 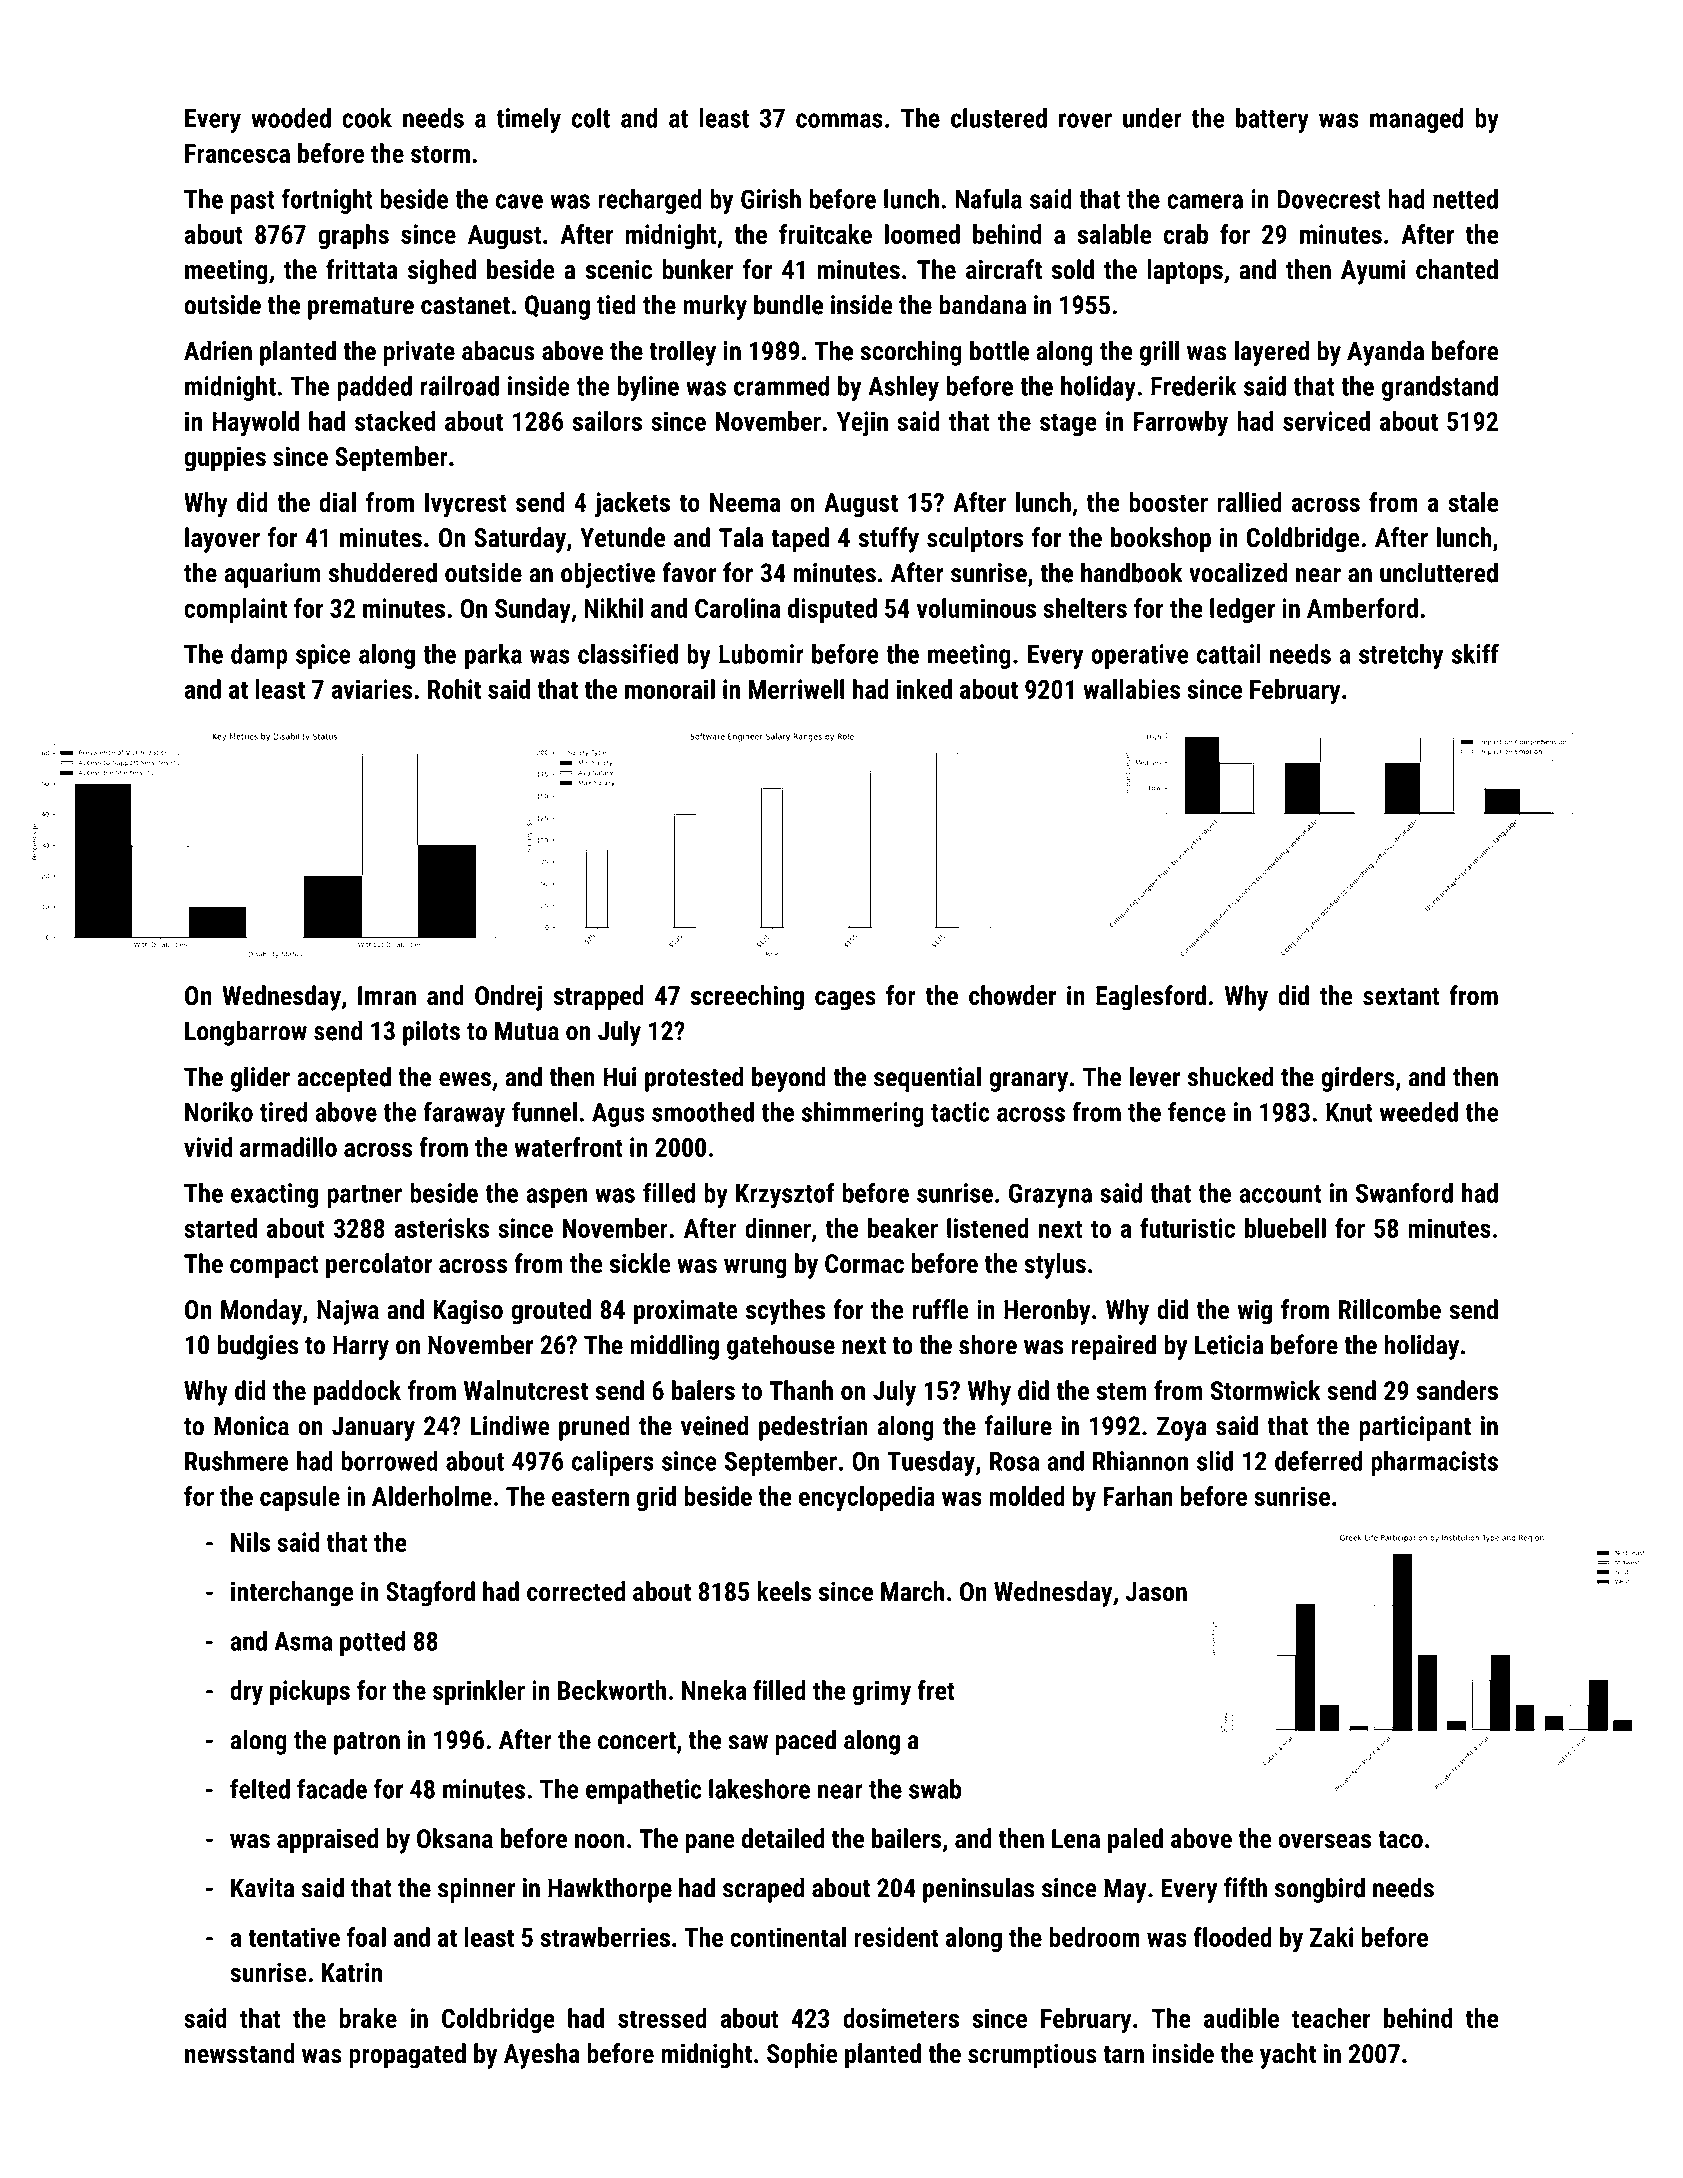 I want to click on sailors, so click(x=607, y=421).
